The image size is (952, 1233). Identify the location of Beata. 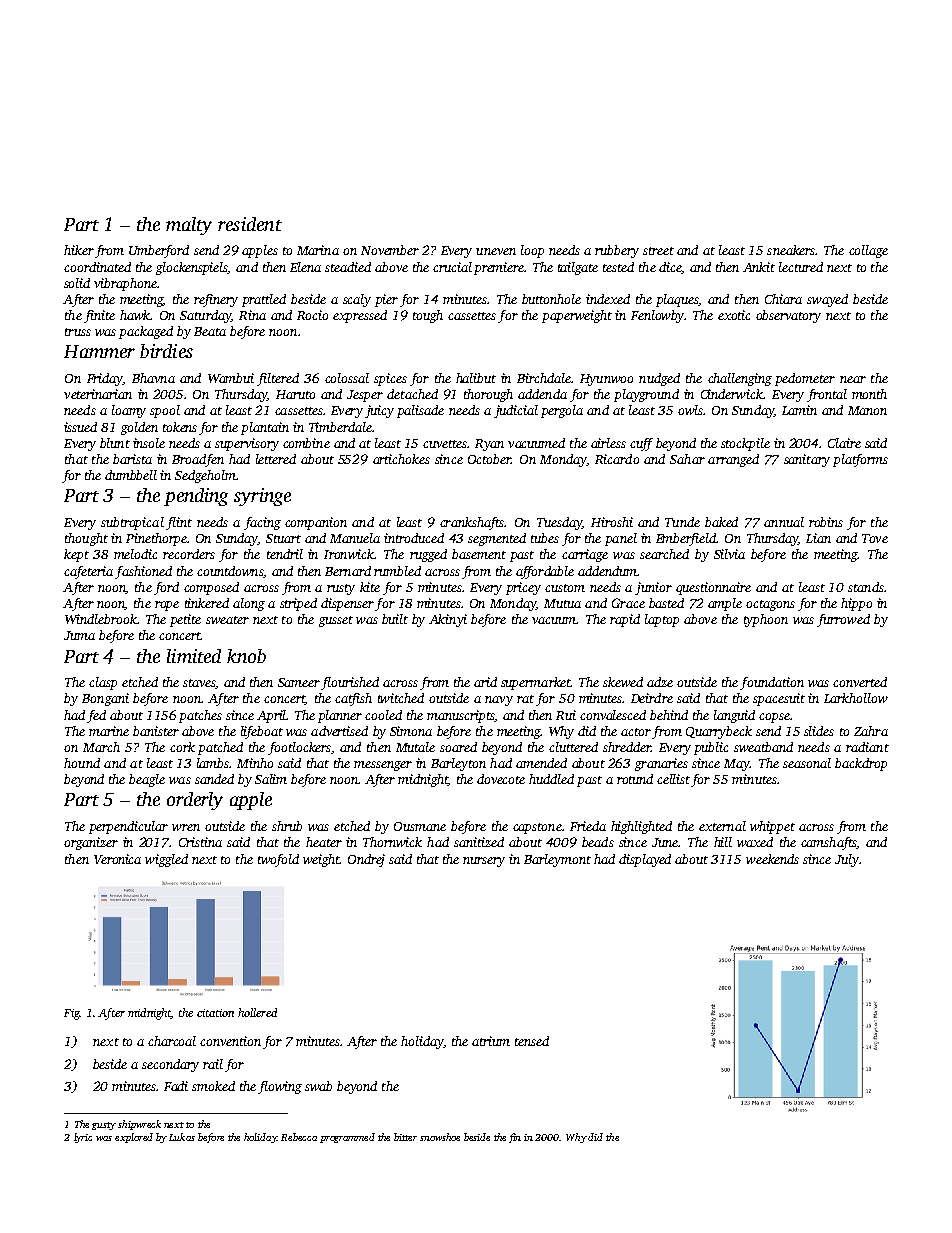
(210, 331).
